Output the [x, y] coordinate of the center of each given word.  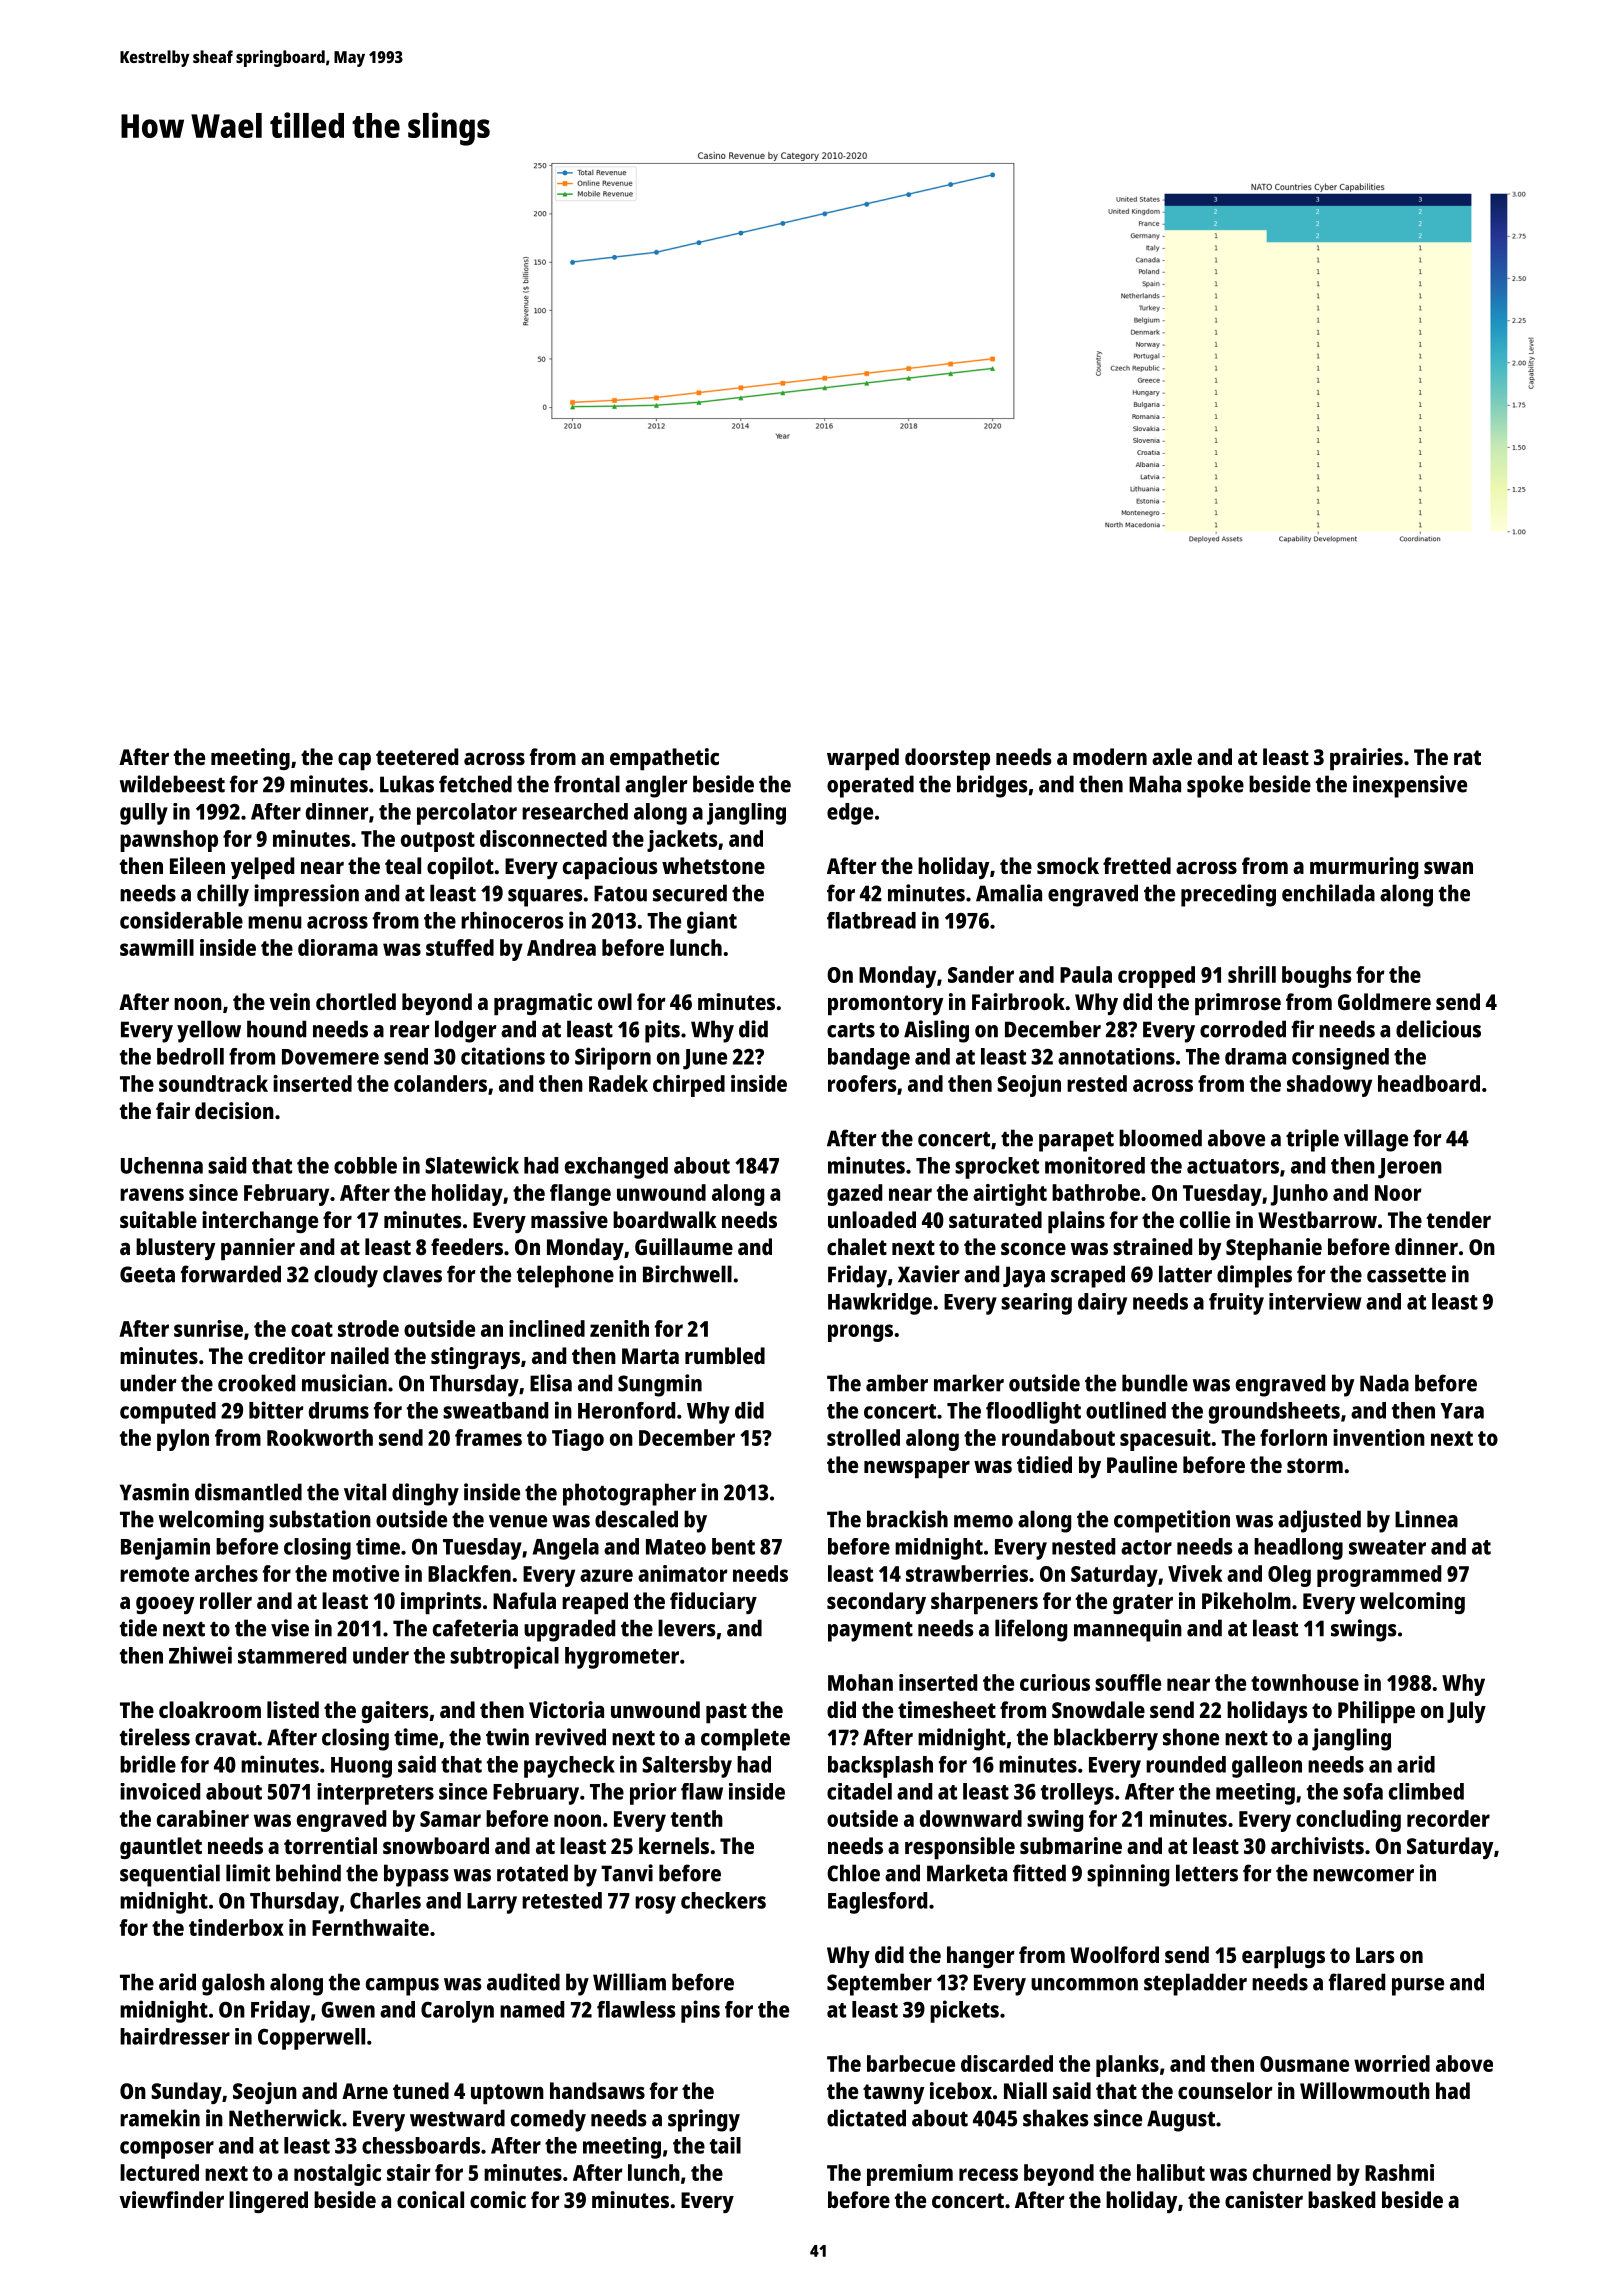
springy [704, 2120]
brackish [907, 1519]
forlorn [1293, 1437]
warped [863, 759]
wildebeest [172, 784]
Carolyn [457, 2012]
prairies [1366, 759]
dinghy [425, 1494]
